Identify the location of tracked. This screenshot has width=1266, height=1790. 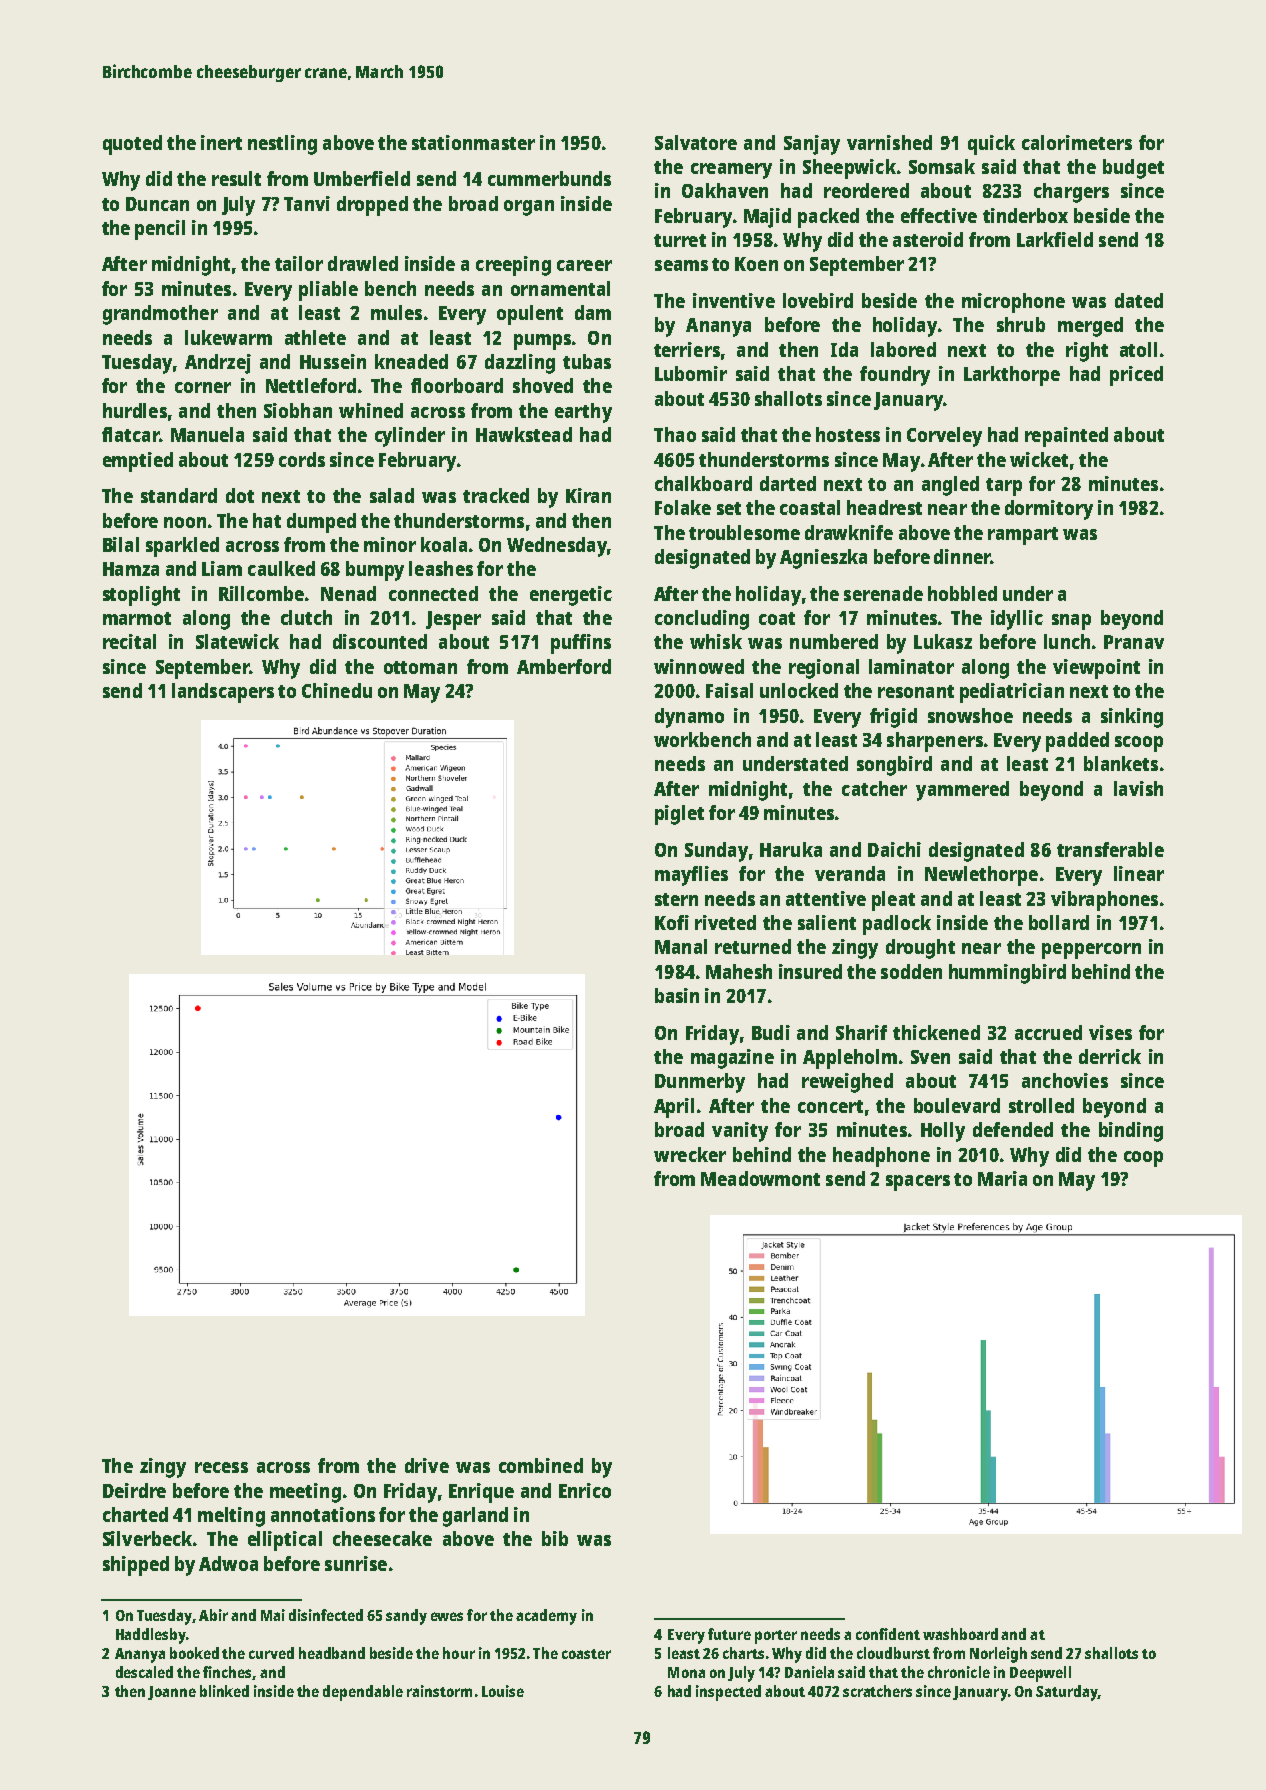
(496, 495).
